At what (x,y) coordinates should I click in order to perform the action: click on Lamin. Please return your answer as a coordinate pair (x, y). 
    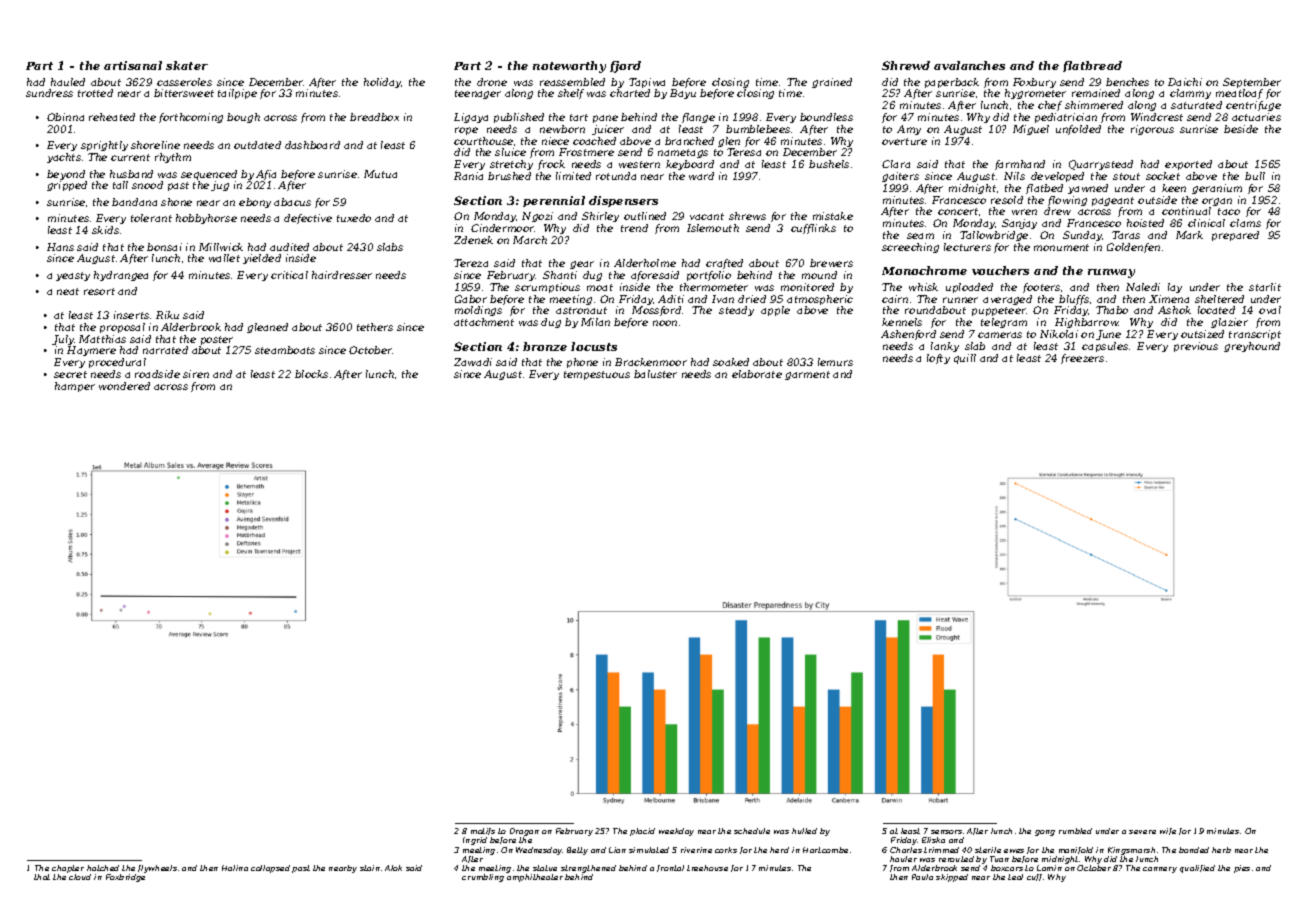
    Looking at the image, I should click on (1049, 868).
